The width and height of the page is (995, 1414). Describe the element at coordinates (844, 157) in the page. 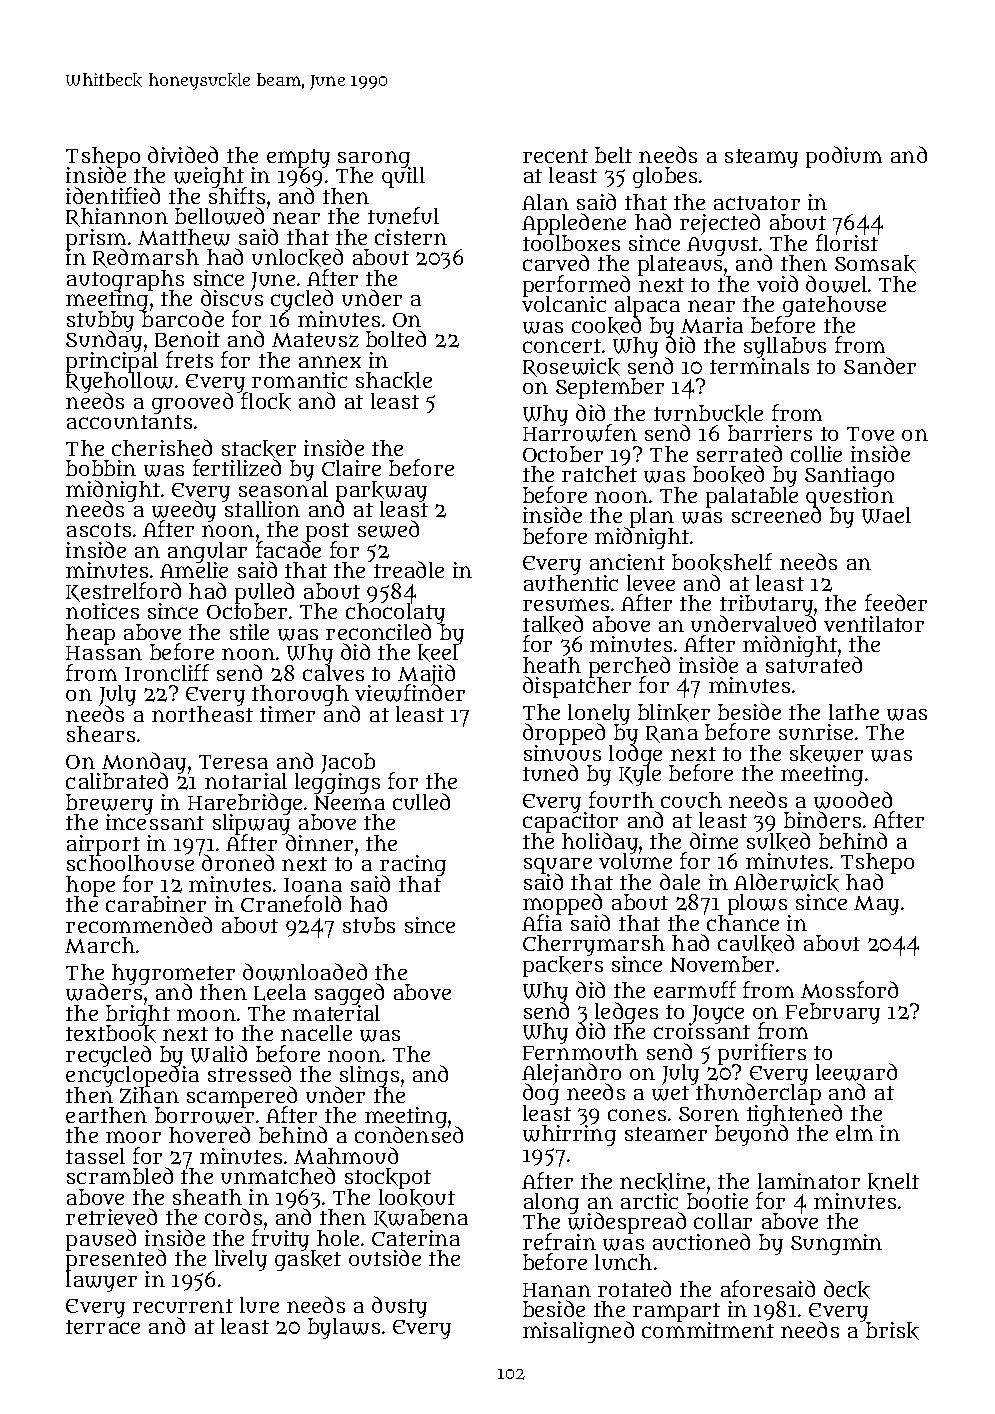

I see `podium` at that location.
